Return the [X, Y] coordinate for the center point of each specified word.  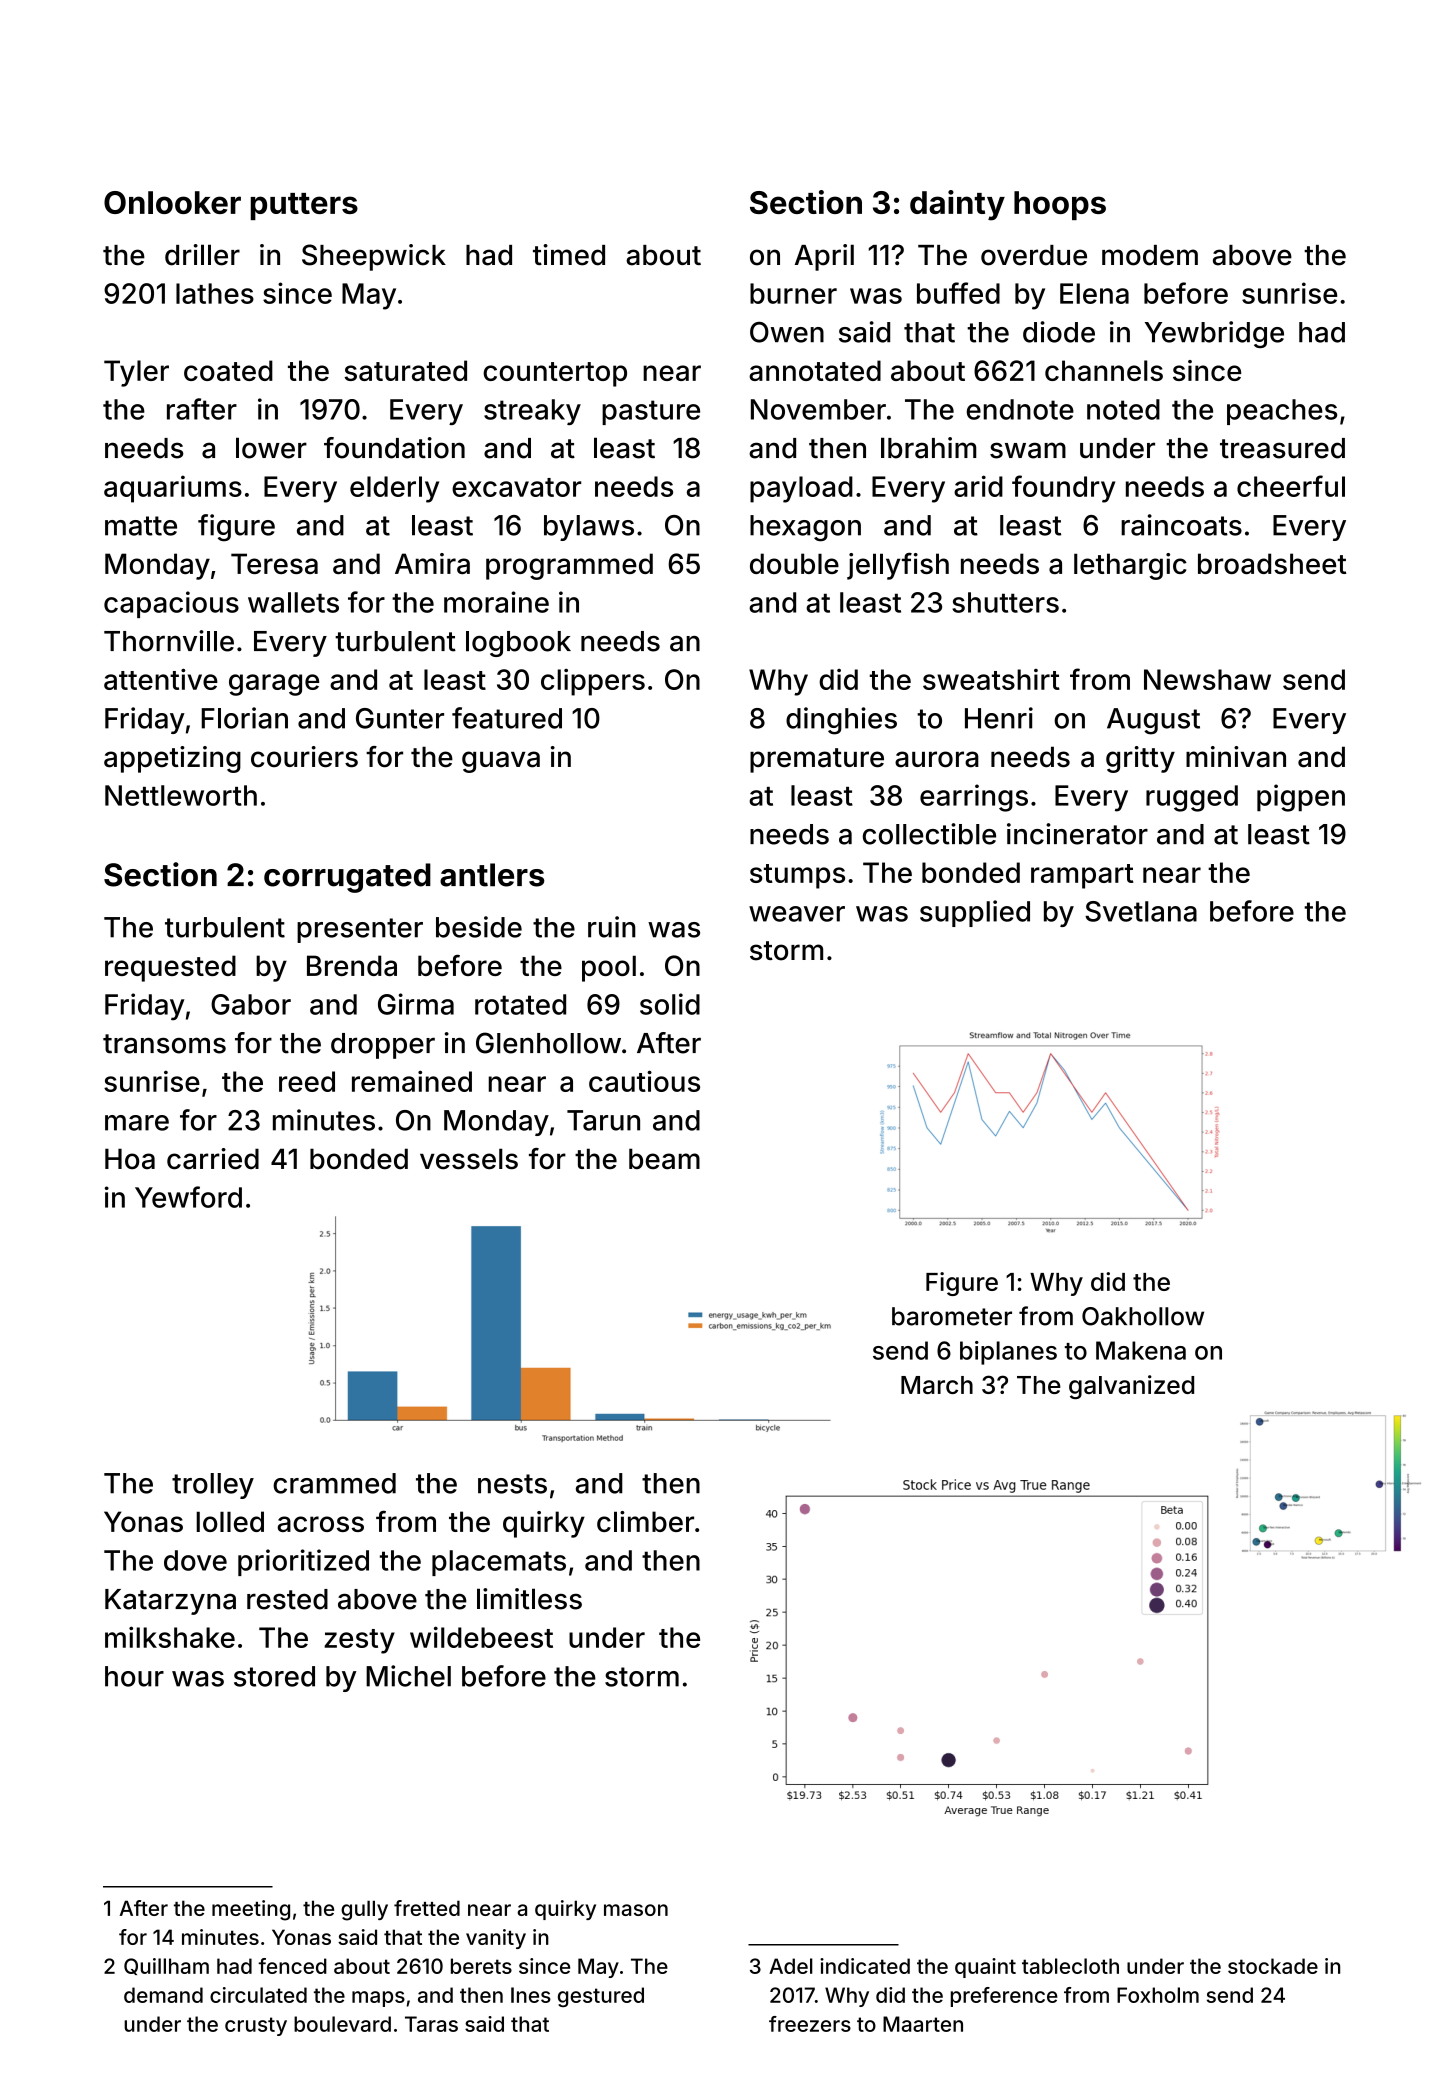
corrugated [347, 878]
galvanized [1131, 1387]
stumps [797, 876]
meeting [251, 1910]
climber [645, 1521]
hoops [1060, 205]
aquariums [173, 489]
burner [793, 293]
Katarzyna [170, 1602]
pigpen [1301, 798]
